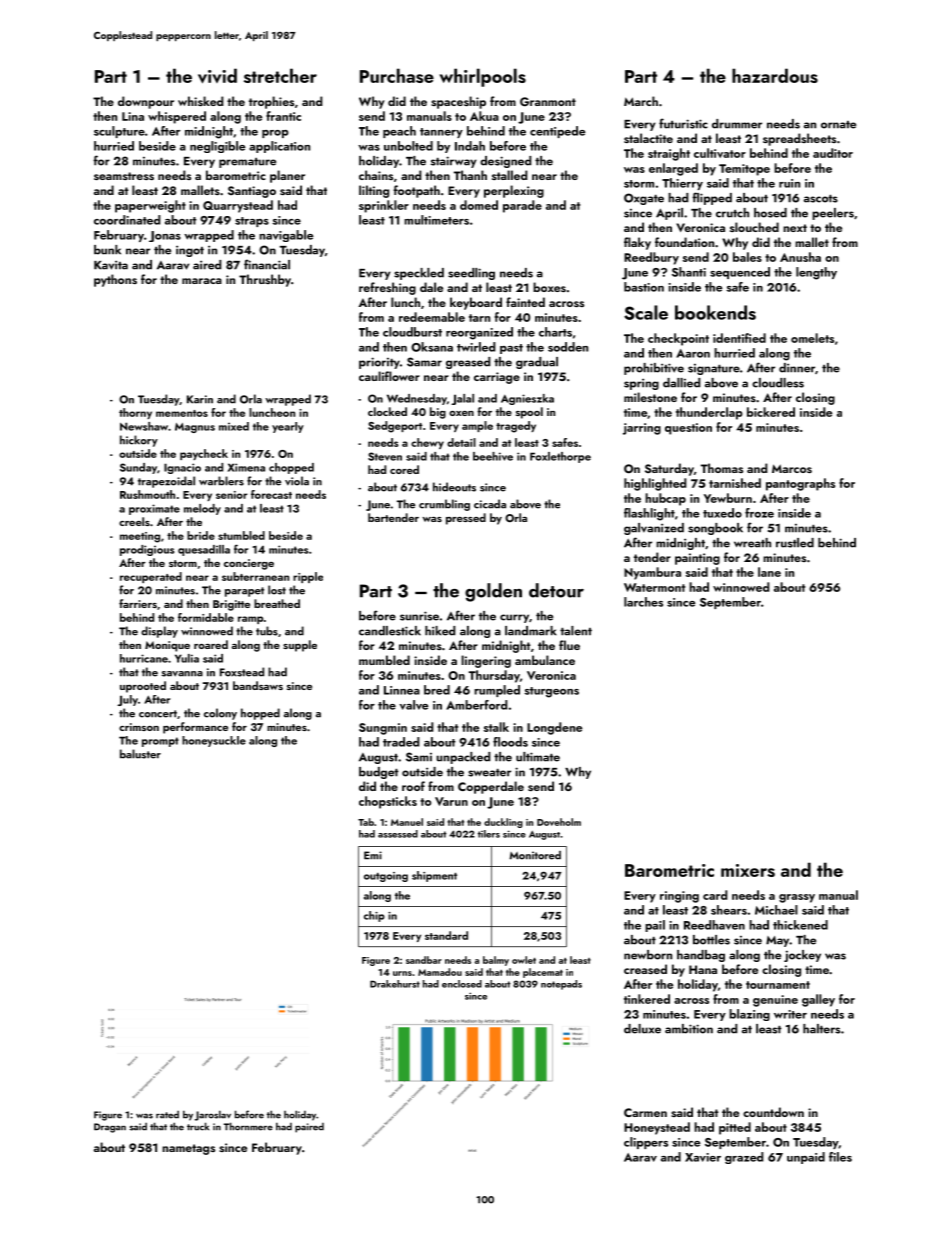 Image resolution: width=952 pixels, height=1233 pixels. Describe the element at coordinates (198, 1126) in the page. I see `truck` at that location.
